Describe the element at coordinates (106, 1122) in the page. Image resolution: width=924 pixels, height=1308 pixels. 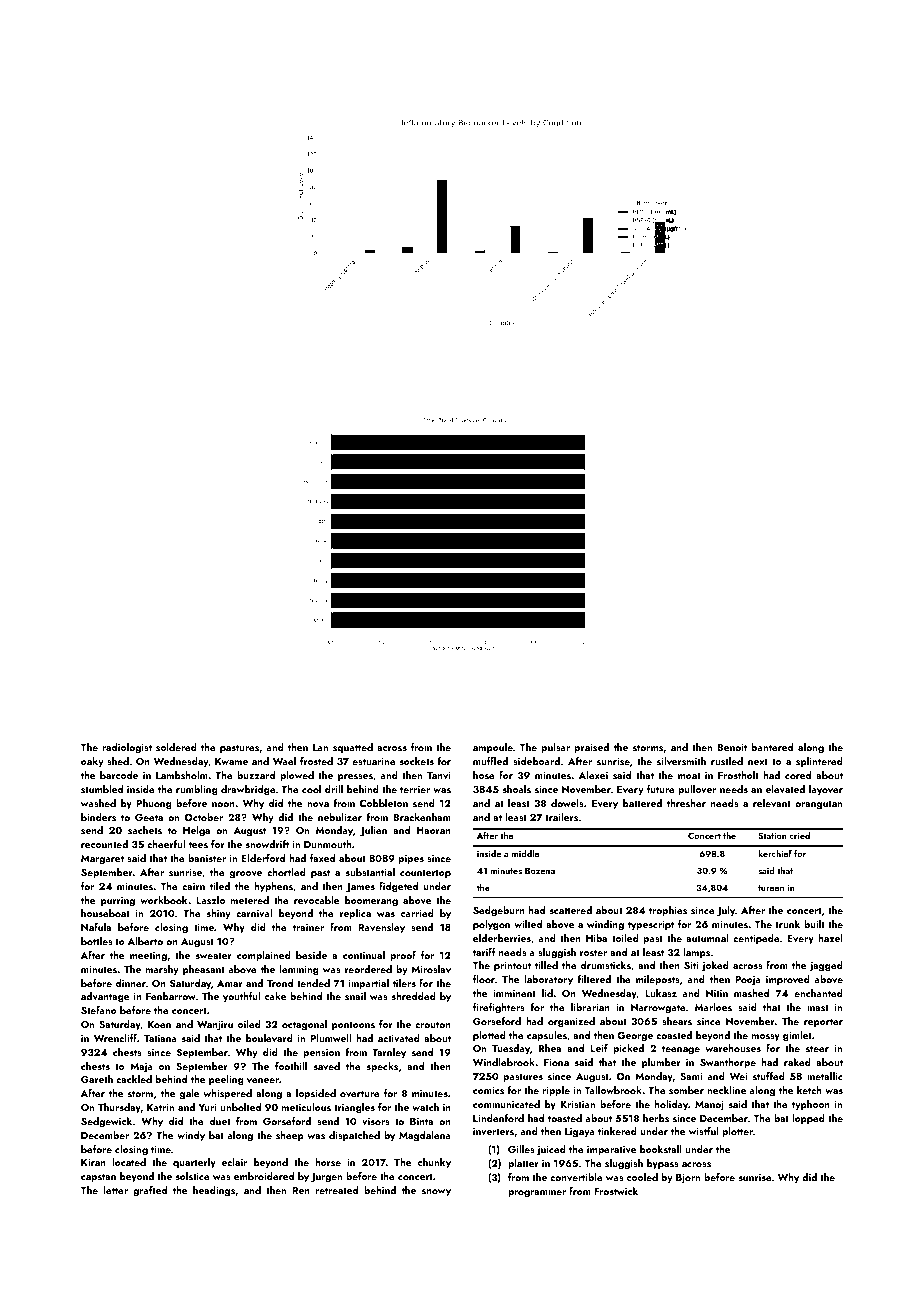
I see `Sedgewick` at that location.
